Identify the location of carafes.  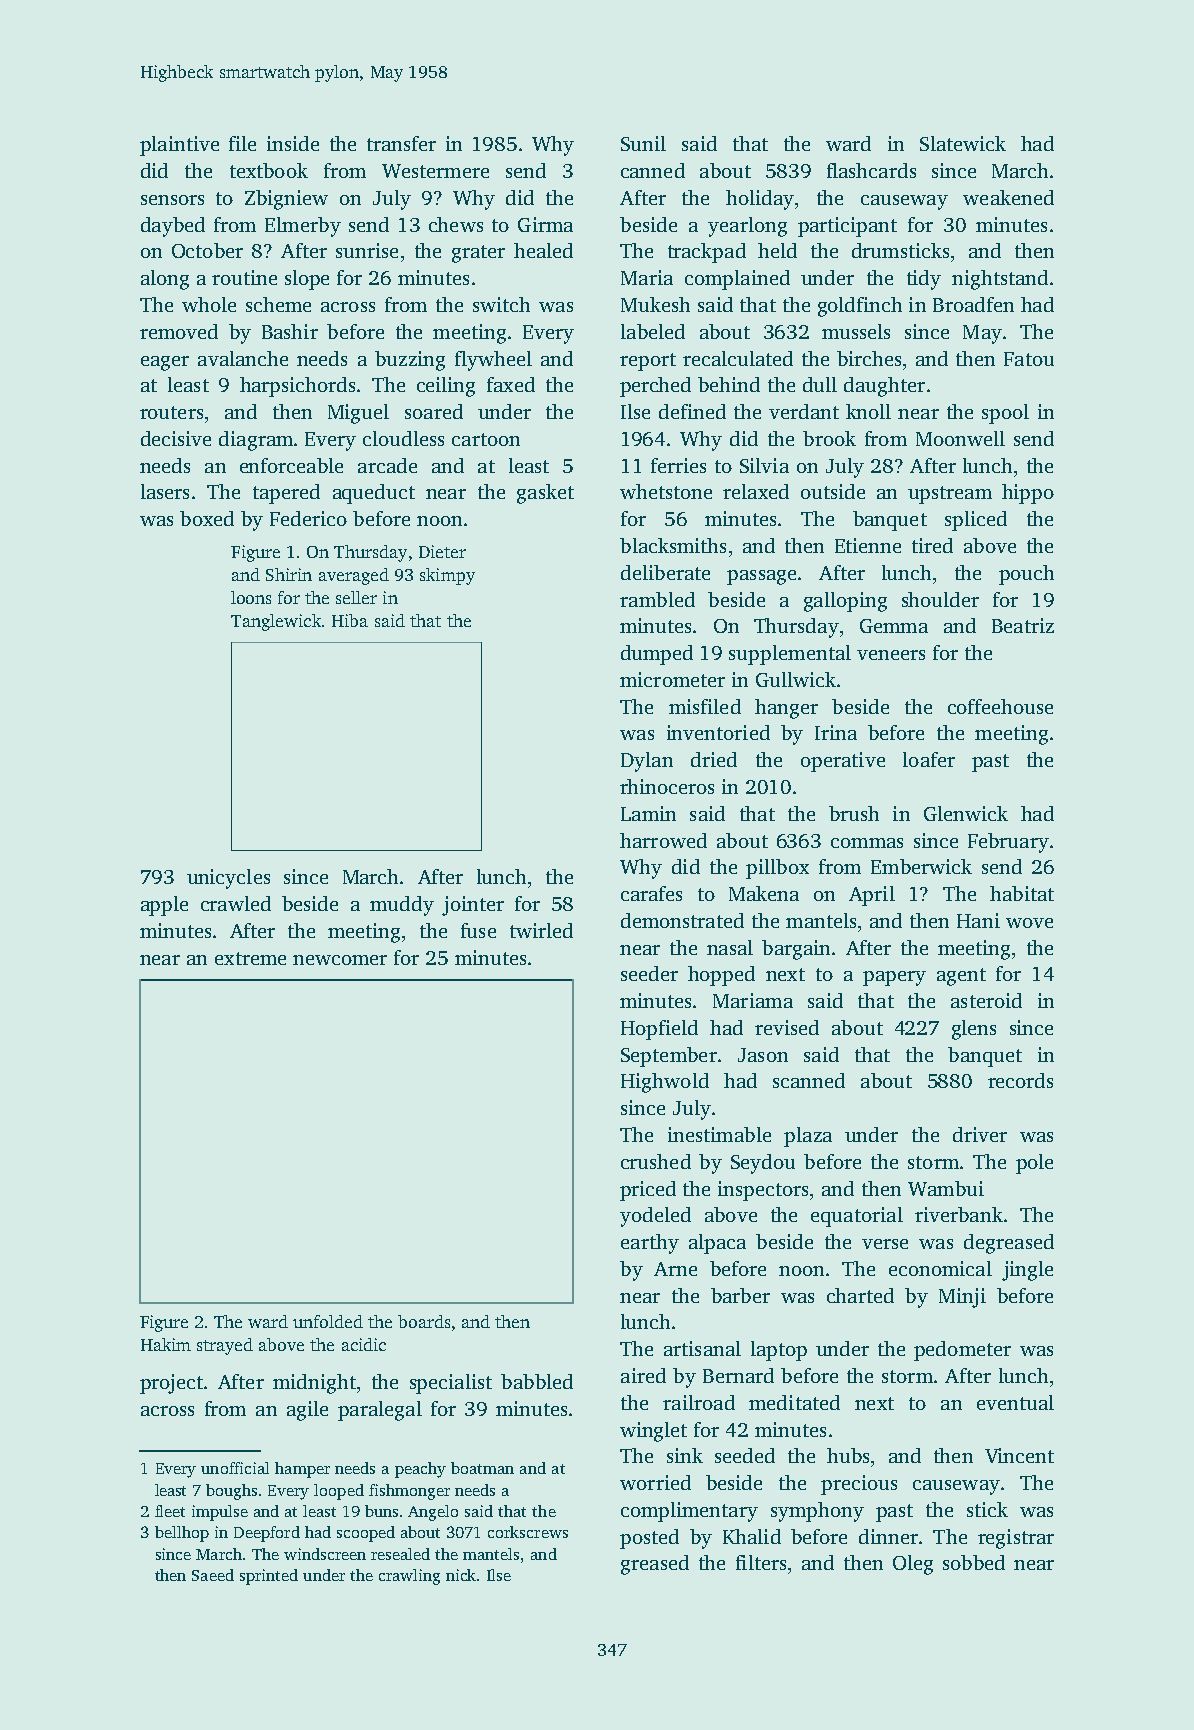
(651, 893).
